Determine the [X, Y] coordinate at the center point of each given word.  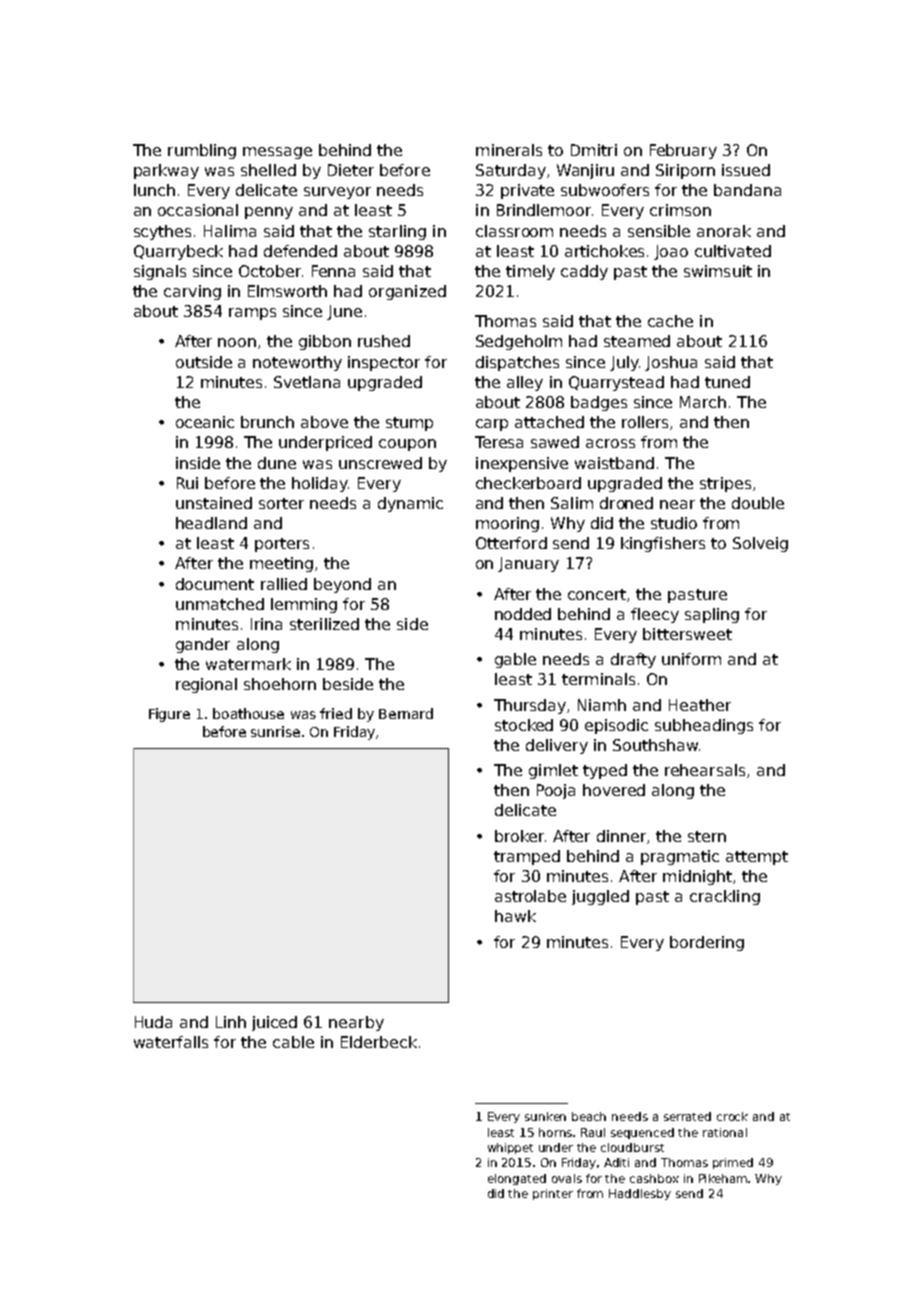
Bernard [406, 713]
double [758, 503]
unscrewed [380, 463]
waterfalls [171, 1042]
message [277, 153]
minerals [509, 150]
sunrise [275, 731]
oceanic [205, 422]
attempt [757, 858]
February [683, 151]
